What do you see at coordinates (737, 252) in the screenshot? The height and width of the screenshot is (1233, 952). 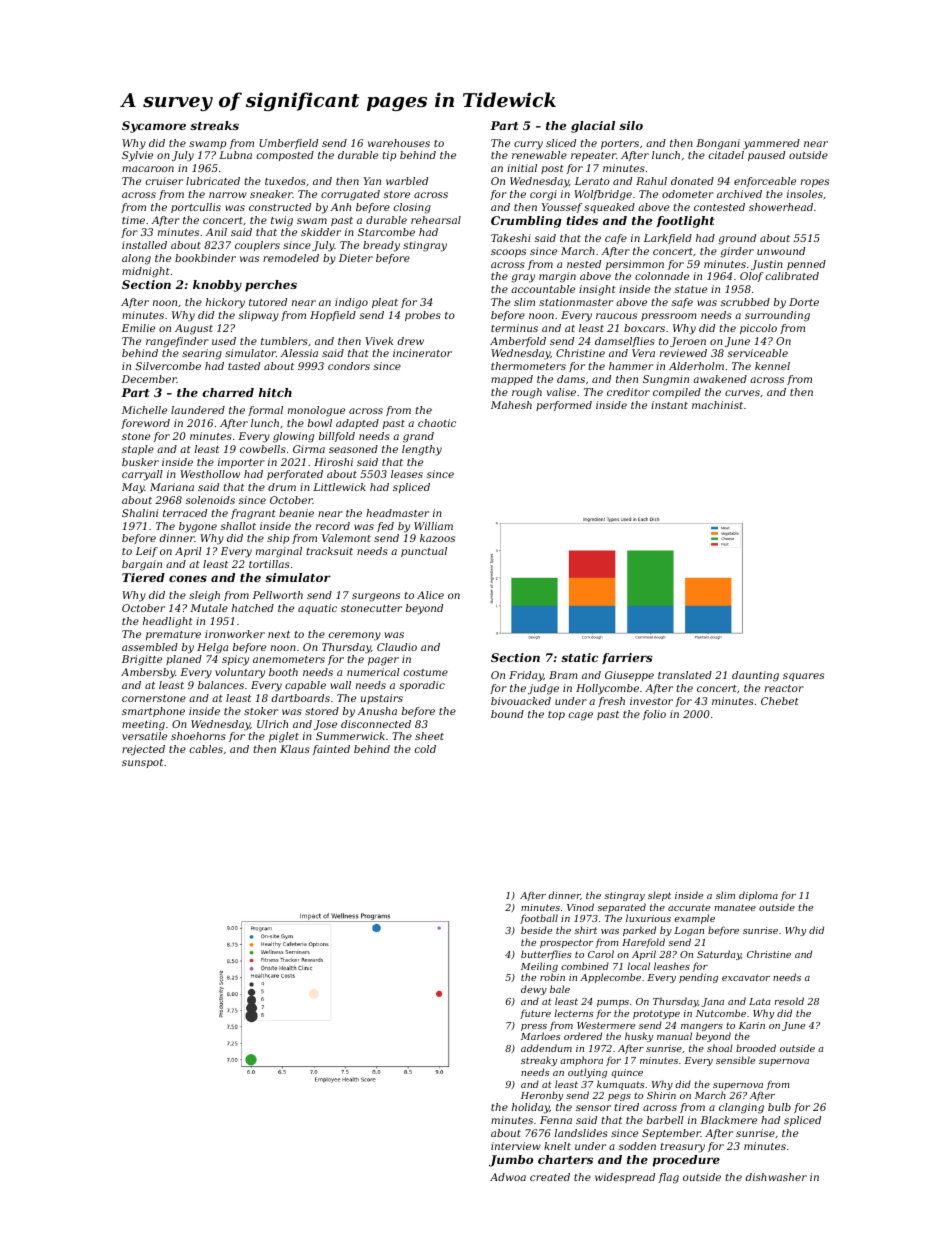 I see `girder` at bounding box center [737, 252].
